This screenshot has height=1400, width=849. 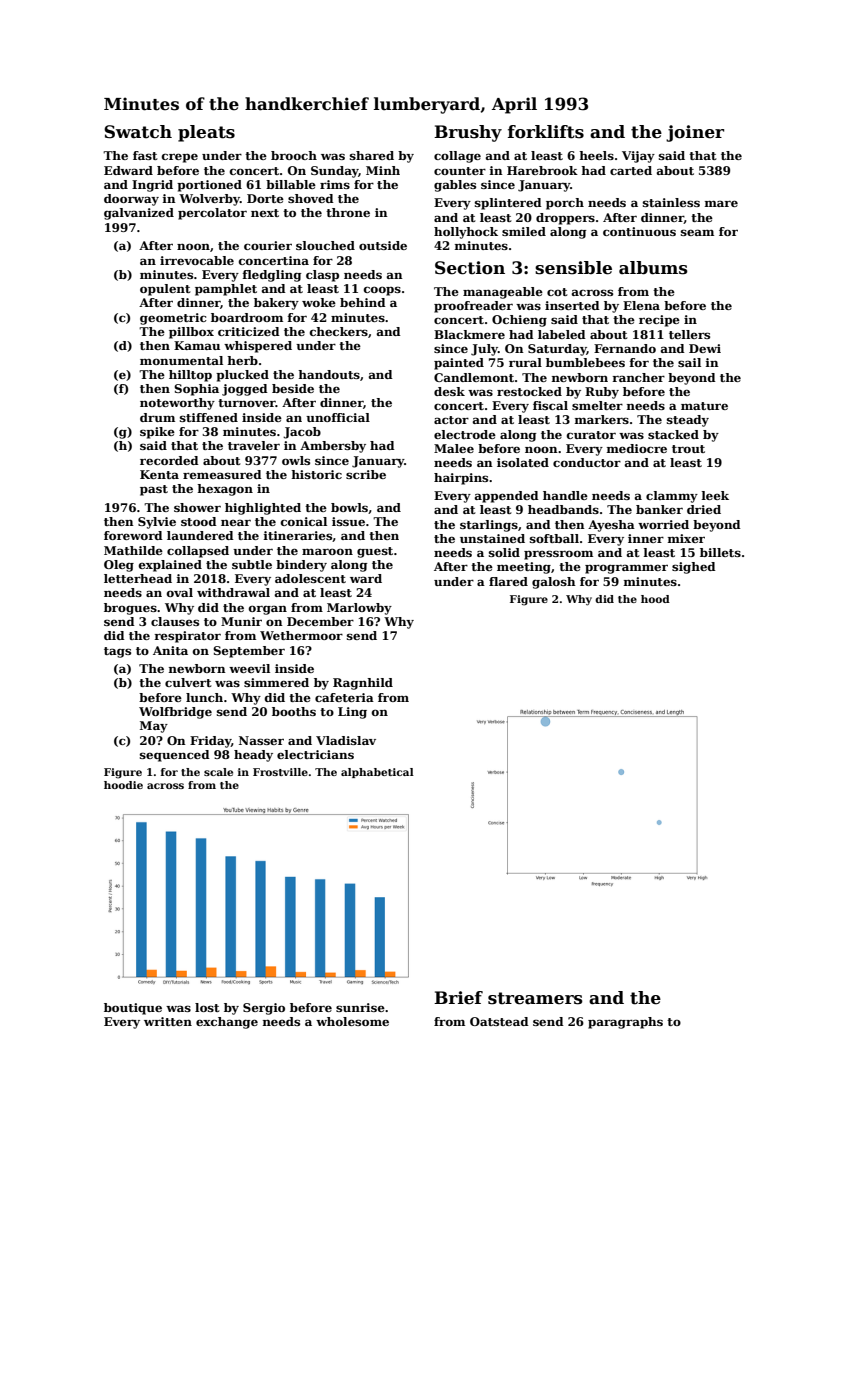 What do you see at coordinates (131, 200) in the screenshot?
I see `doorway` at bounding box center [131, 200].
